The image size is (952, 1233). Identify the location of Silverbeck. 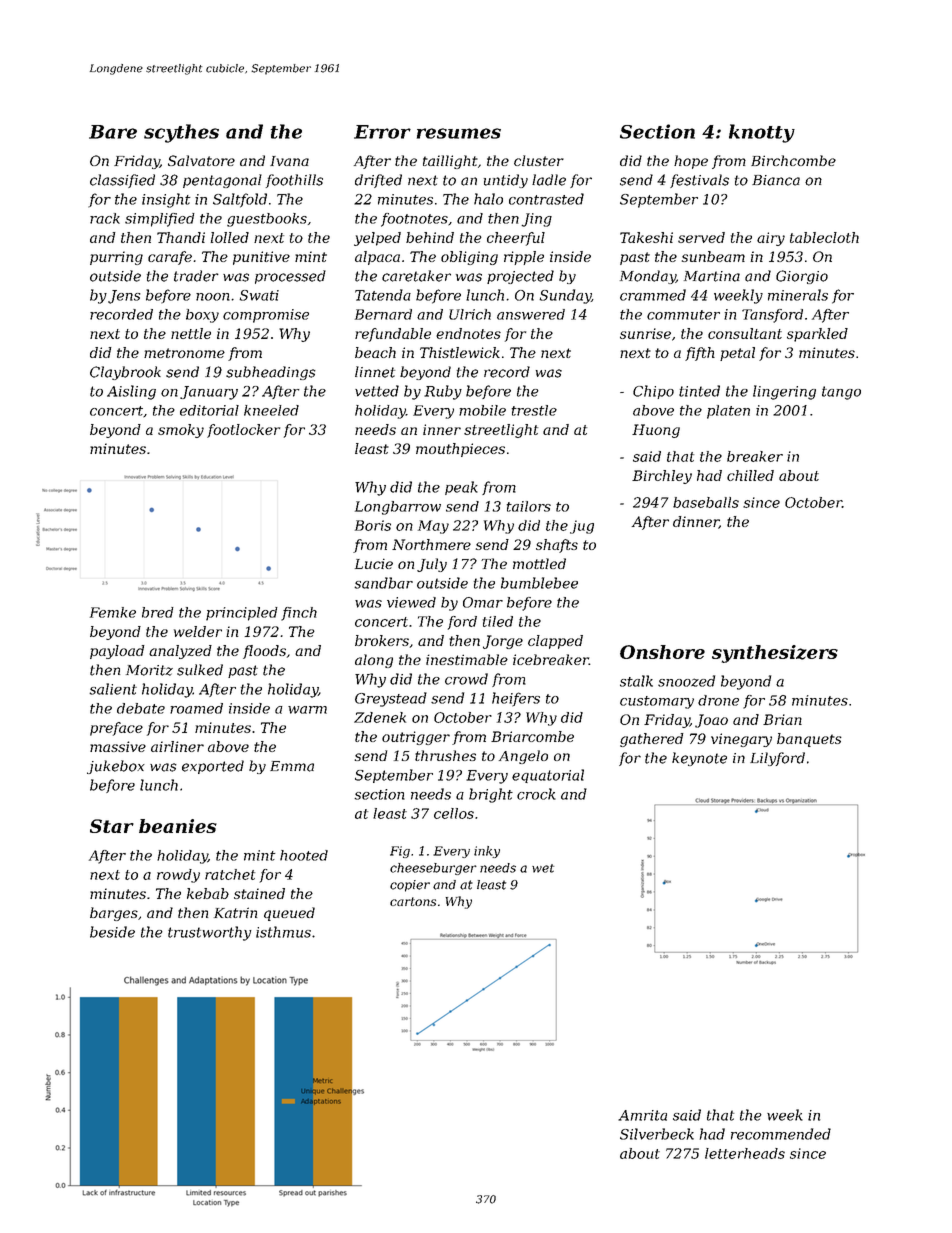
(657, 1134).
